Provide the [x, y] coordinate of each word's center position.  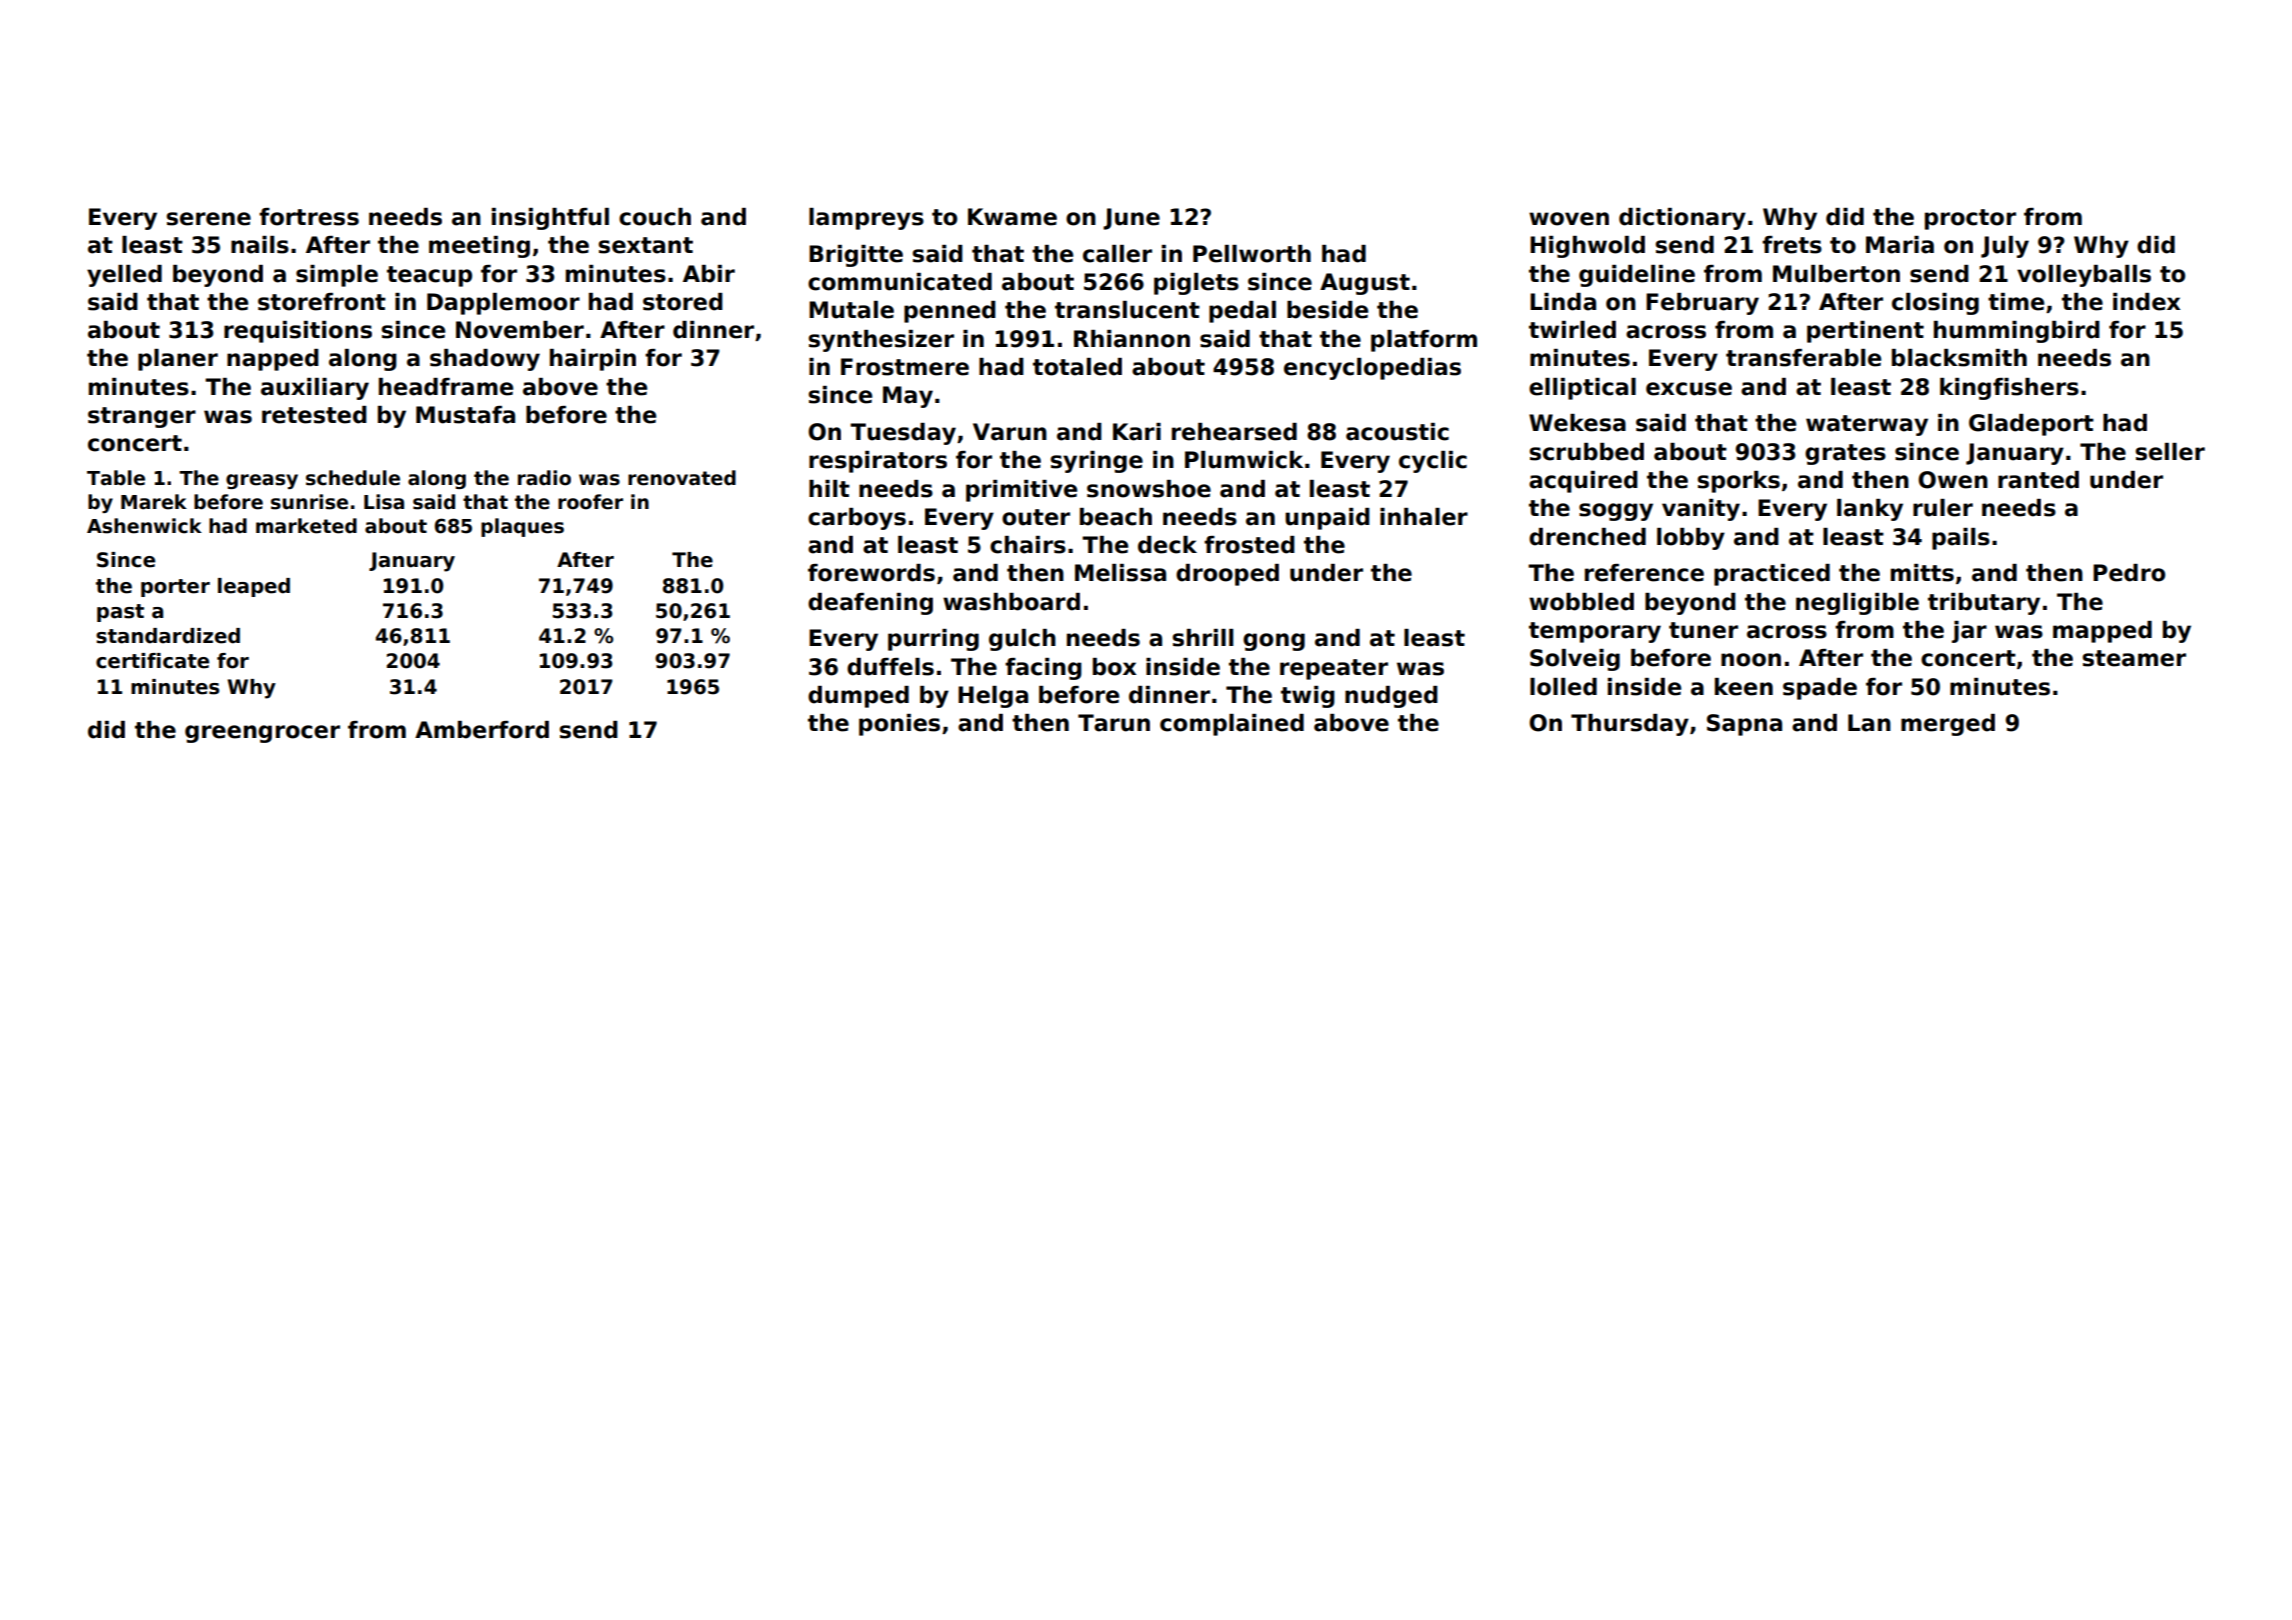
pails [1961, 539]
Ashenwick [144, 526]
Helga [993, 697]
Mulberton [1836, 274]
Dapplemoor [503, 304]
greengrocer [262, 734]
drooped [1227, 575]
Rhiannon [1132, 339]
